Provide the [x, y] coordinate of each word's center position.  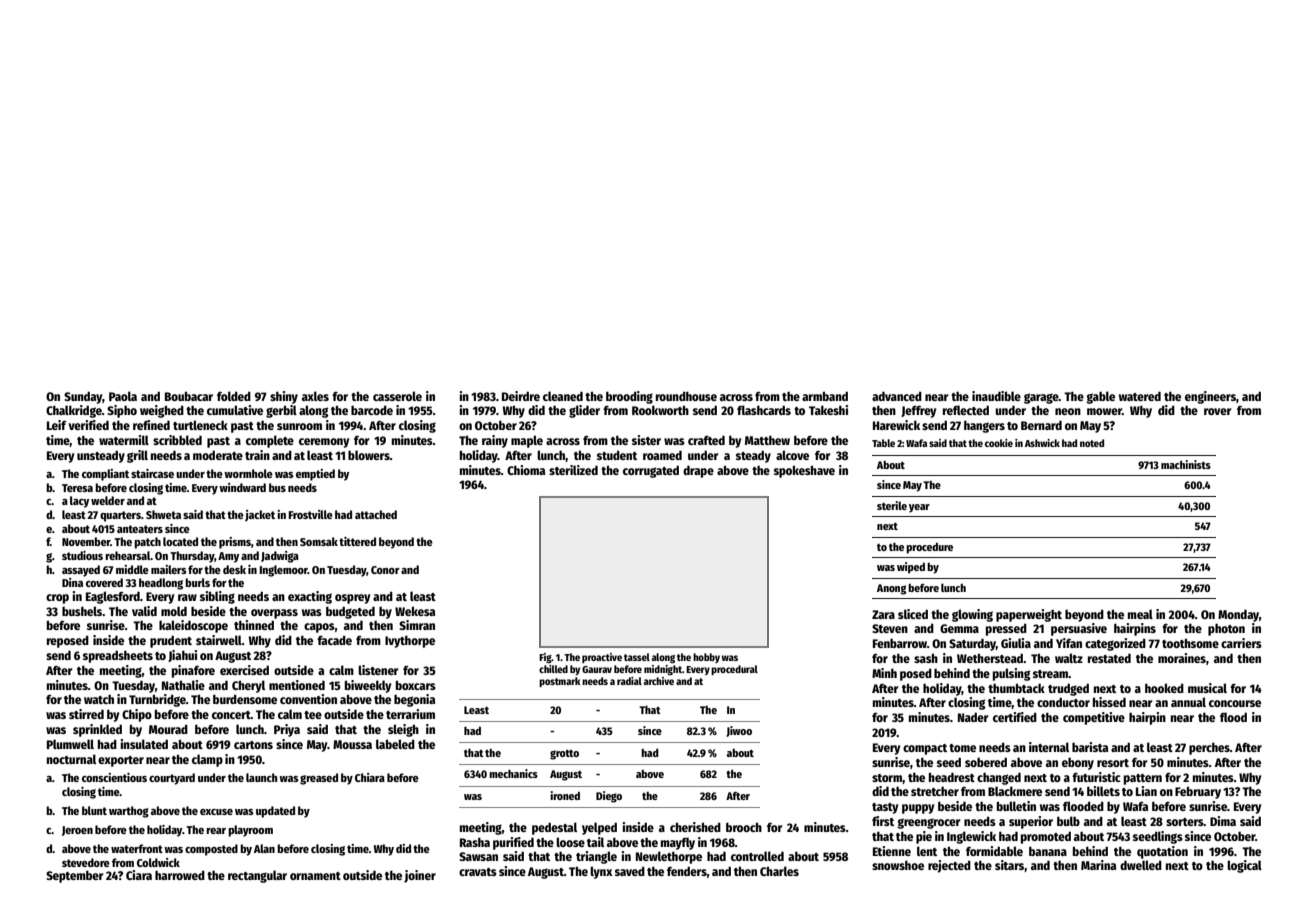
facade [334, 640]
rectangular [257, 876]
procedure [929, 548]
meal [1140, 614]
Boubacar [189, 396]
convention [308, 699]
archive [658, 681]
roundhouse [686, 396]
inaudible [996, 396]
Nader [973, 717]
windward [242, 487]
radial [629, 681]
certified [1015, 717]
